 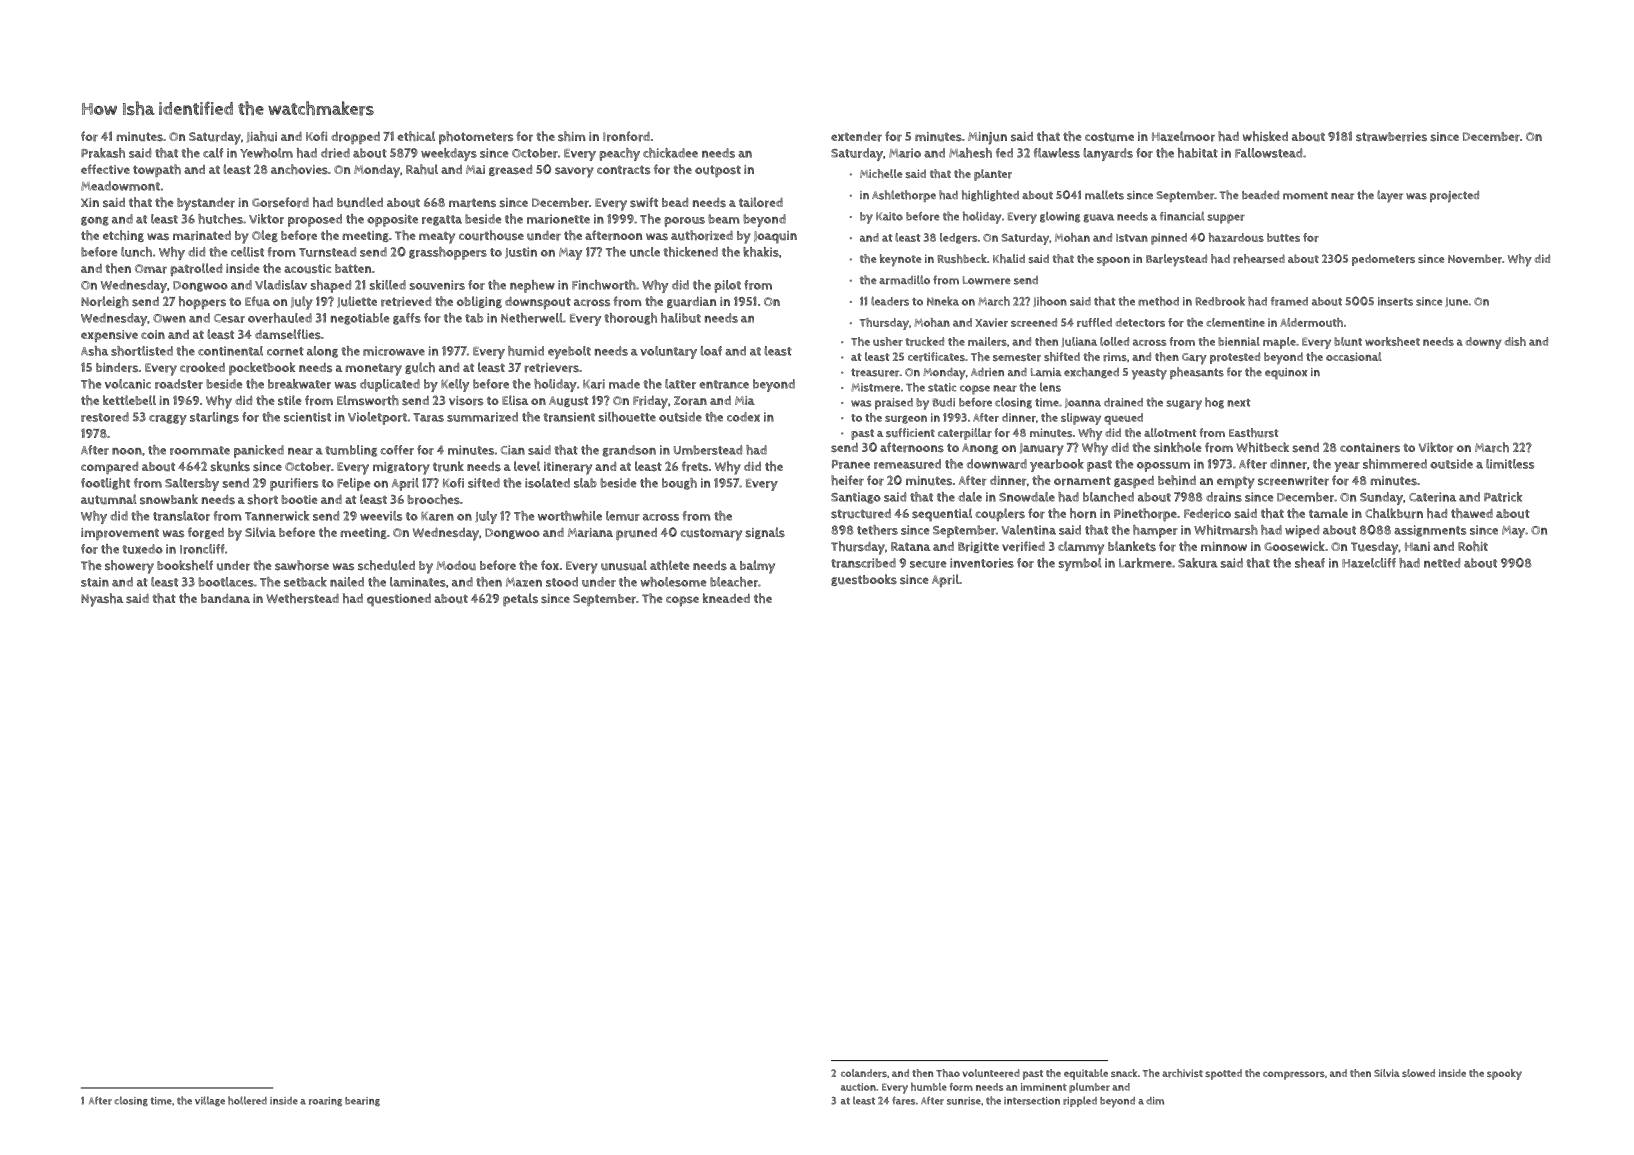 I want to click on slowed, so click(x=1418, y=1073).
